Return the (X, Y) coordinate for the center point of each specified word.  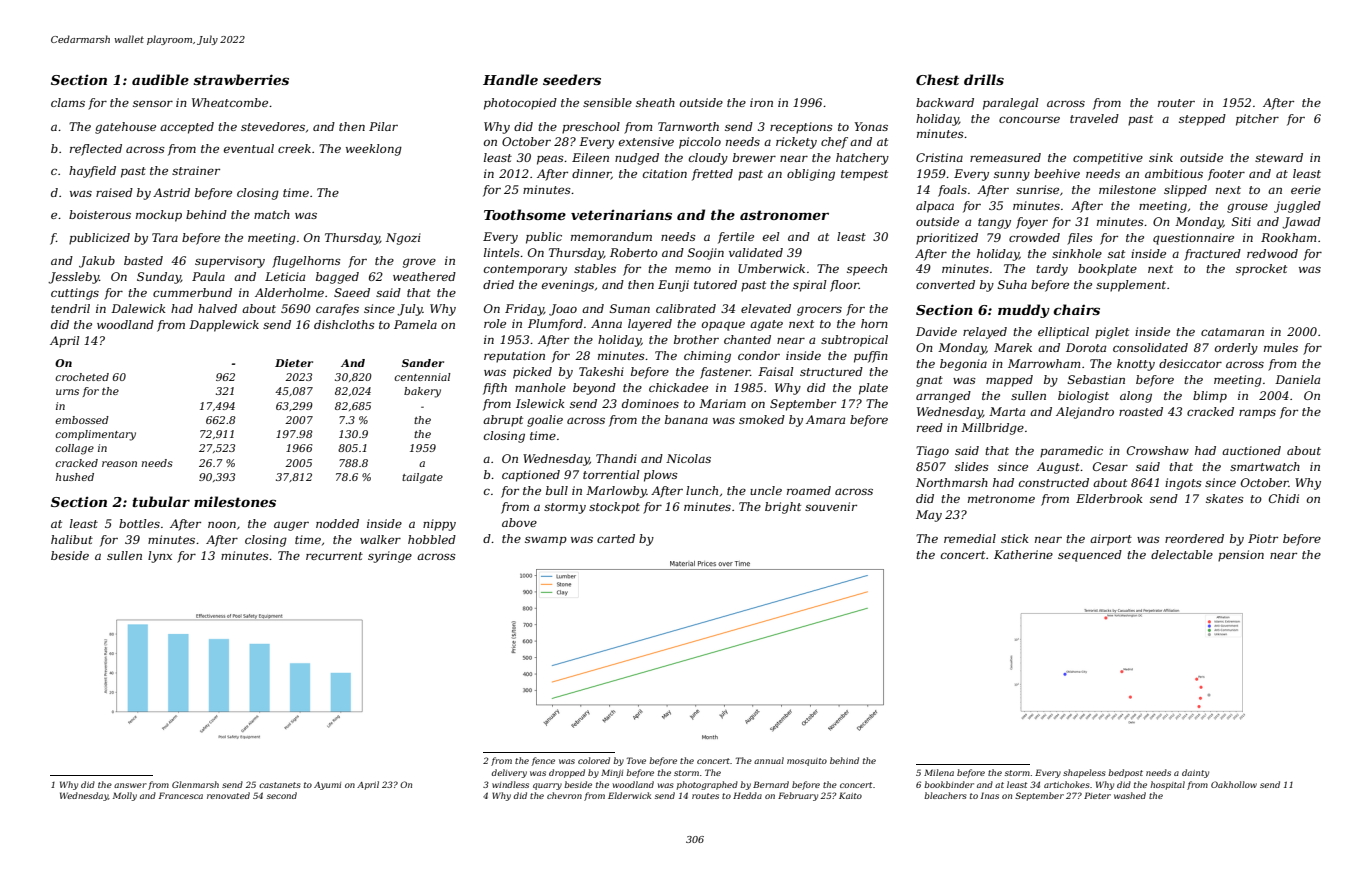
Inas (990, 795)
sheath (655, 102)
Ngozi (403, 239)
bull (557, 490)
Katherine (1023, 554)
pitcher (1257, 120)
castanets (280, 785)
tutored (715, 284)
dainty (1195, 773)
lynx (160, 557)
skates (1225, 498)
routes (705, 796)
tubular (161, 501)
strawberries (241, 79)
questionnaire (1193, 239)
